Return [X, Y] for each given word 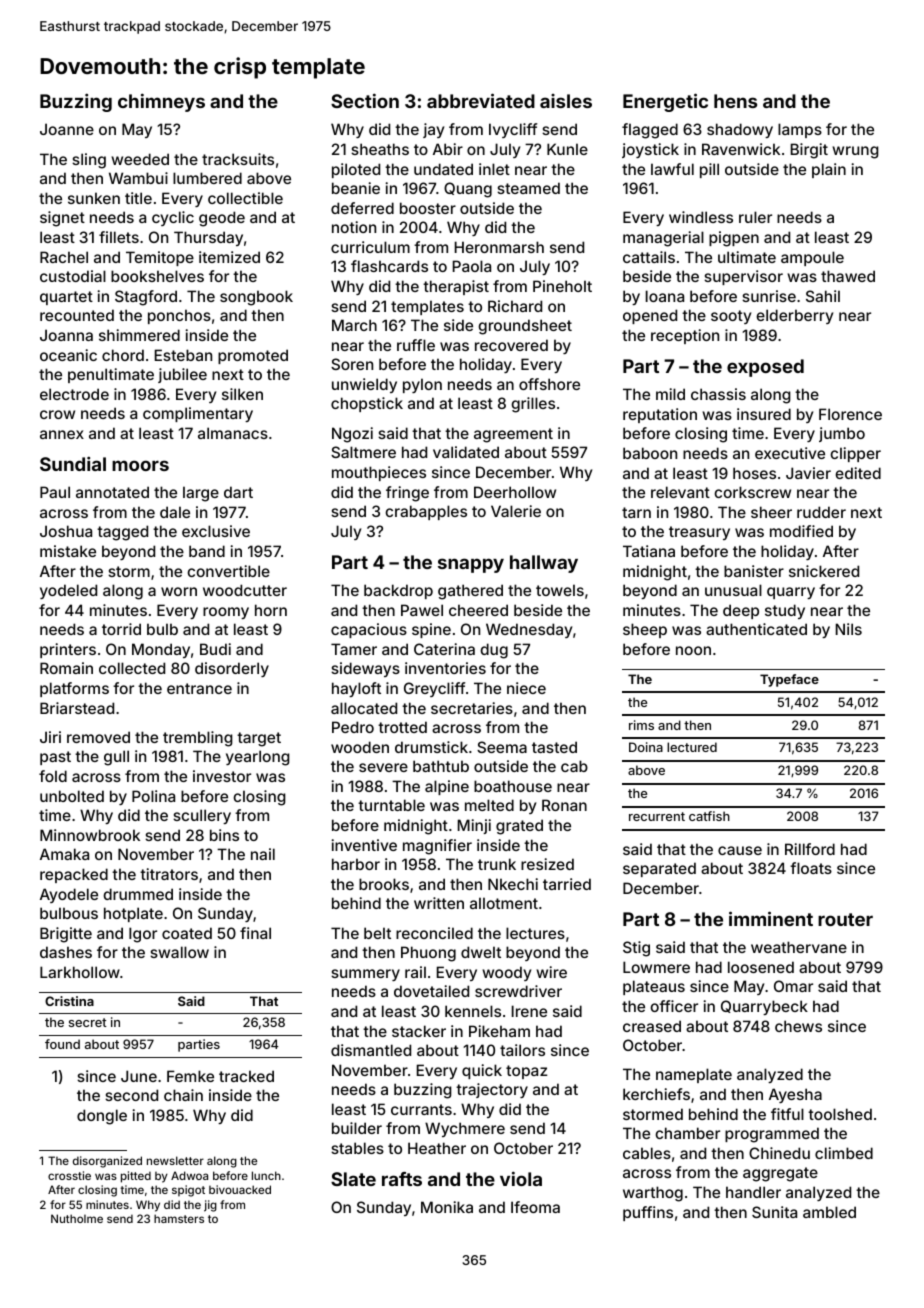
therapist [456, 287]
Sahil [823, 296]
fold [53, 776]
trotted [402, 727]
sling [89, 161]
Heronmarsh [499, 247]
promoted [253, 356]
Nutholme [77, 1218]
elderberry [794, 316]
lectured [692, 747]
